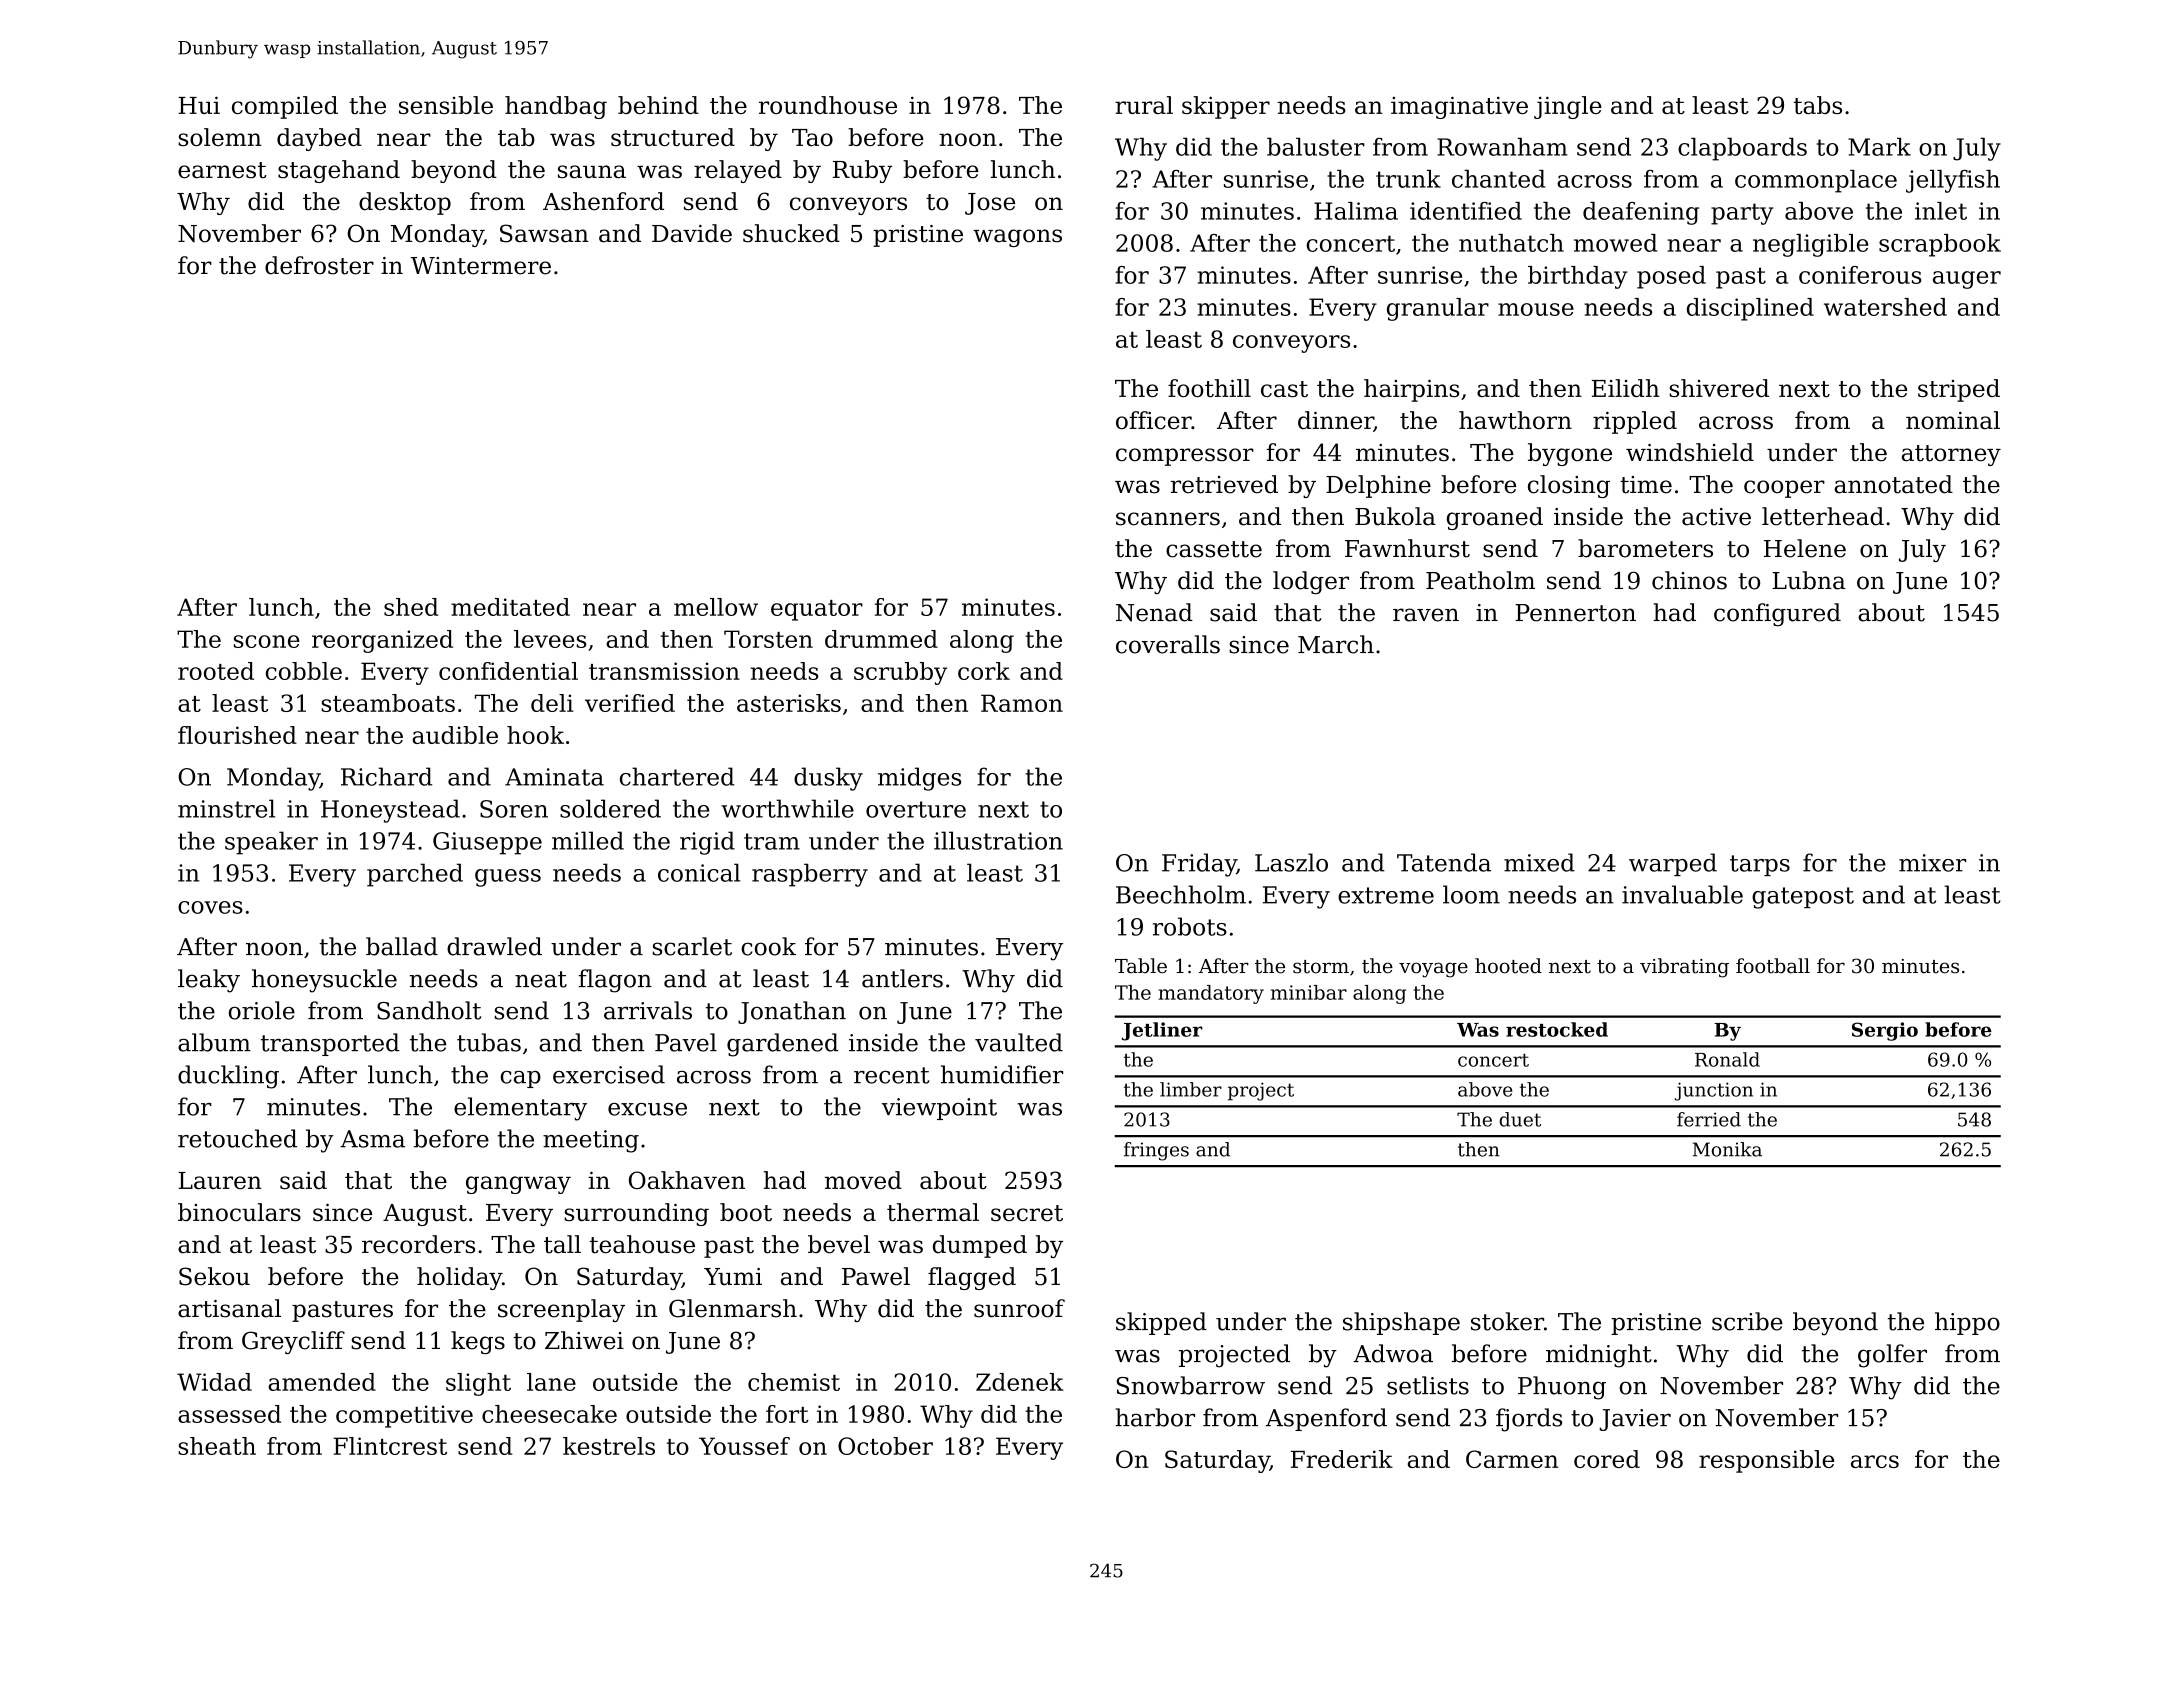 The image size is (2178, 1683). I want to click on Davide, so click(692, 233).
